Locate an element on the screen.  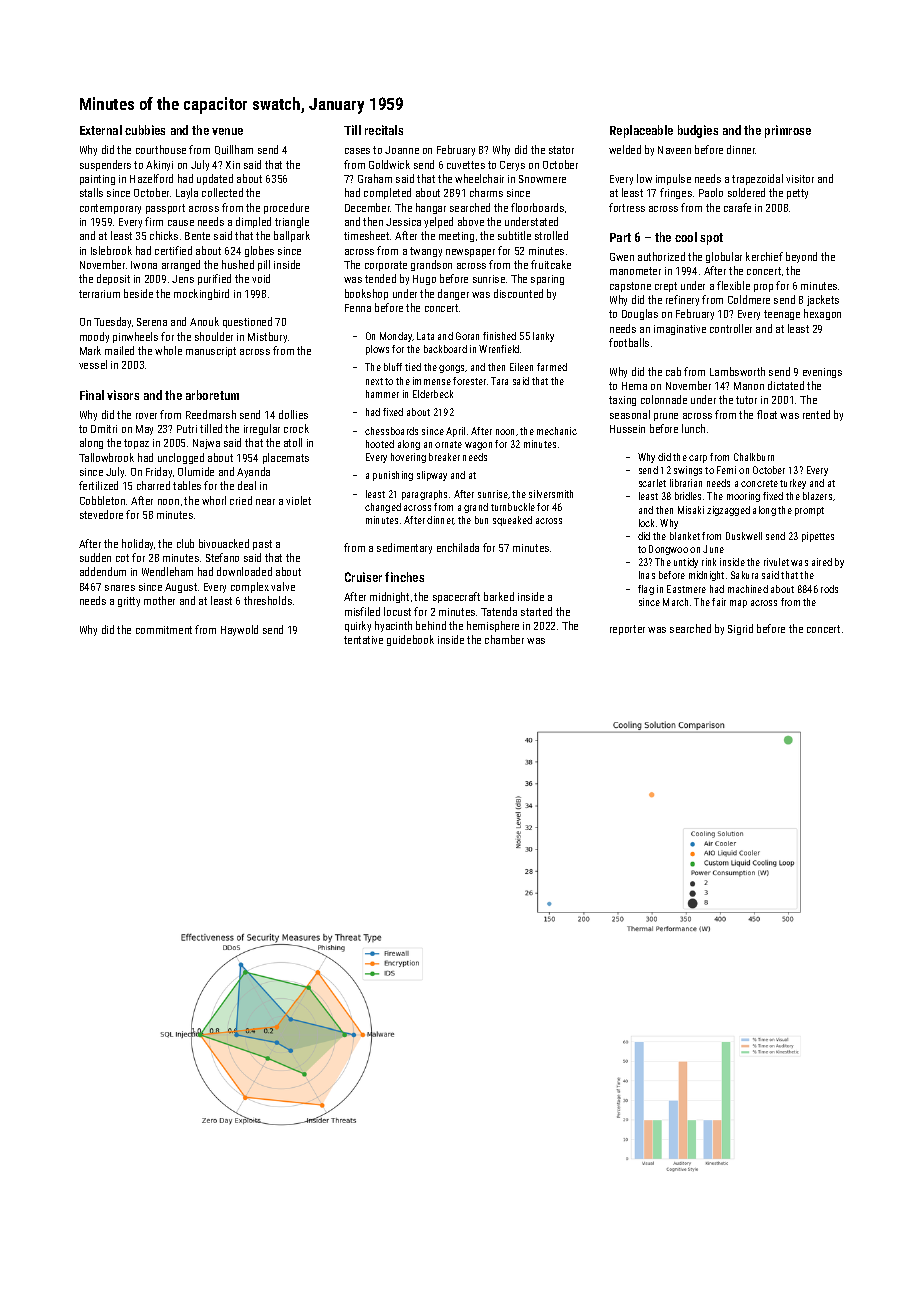
Cobbleton is located at coordinates (102, 500).
